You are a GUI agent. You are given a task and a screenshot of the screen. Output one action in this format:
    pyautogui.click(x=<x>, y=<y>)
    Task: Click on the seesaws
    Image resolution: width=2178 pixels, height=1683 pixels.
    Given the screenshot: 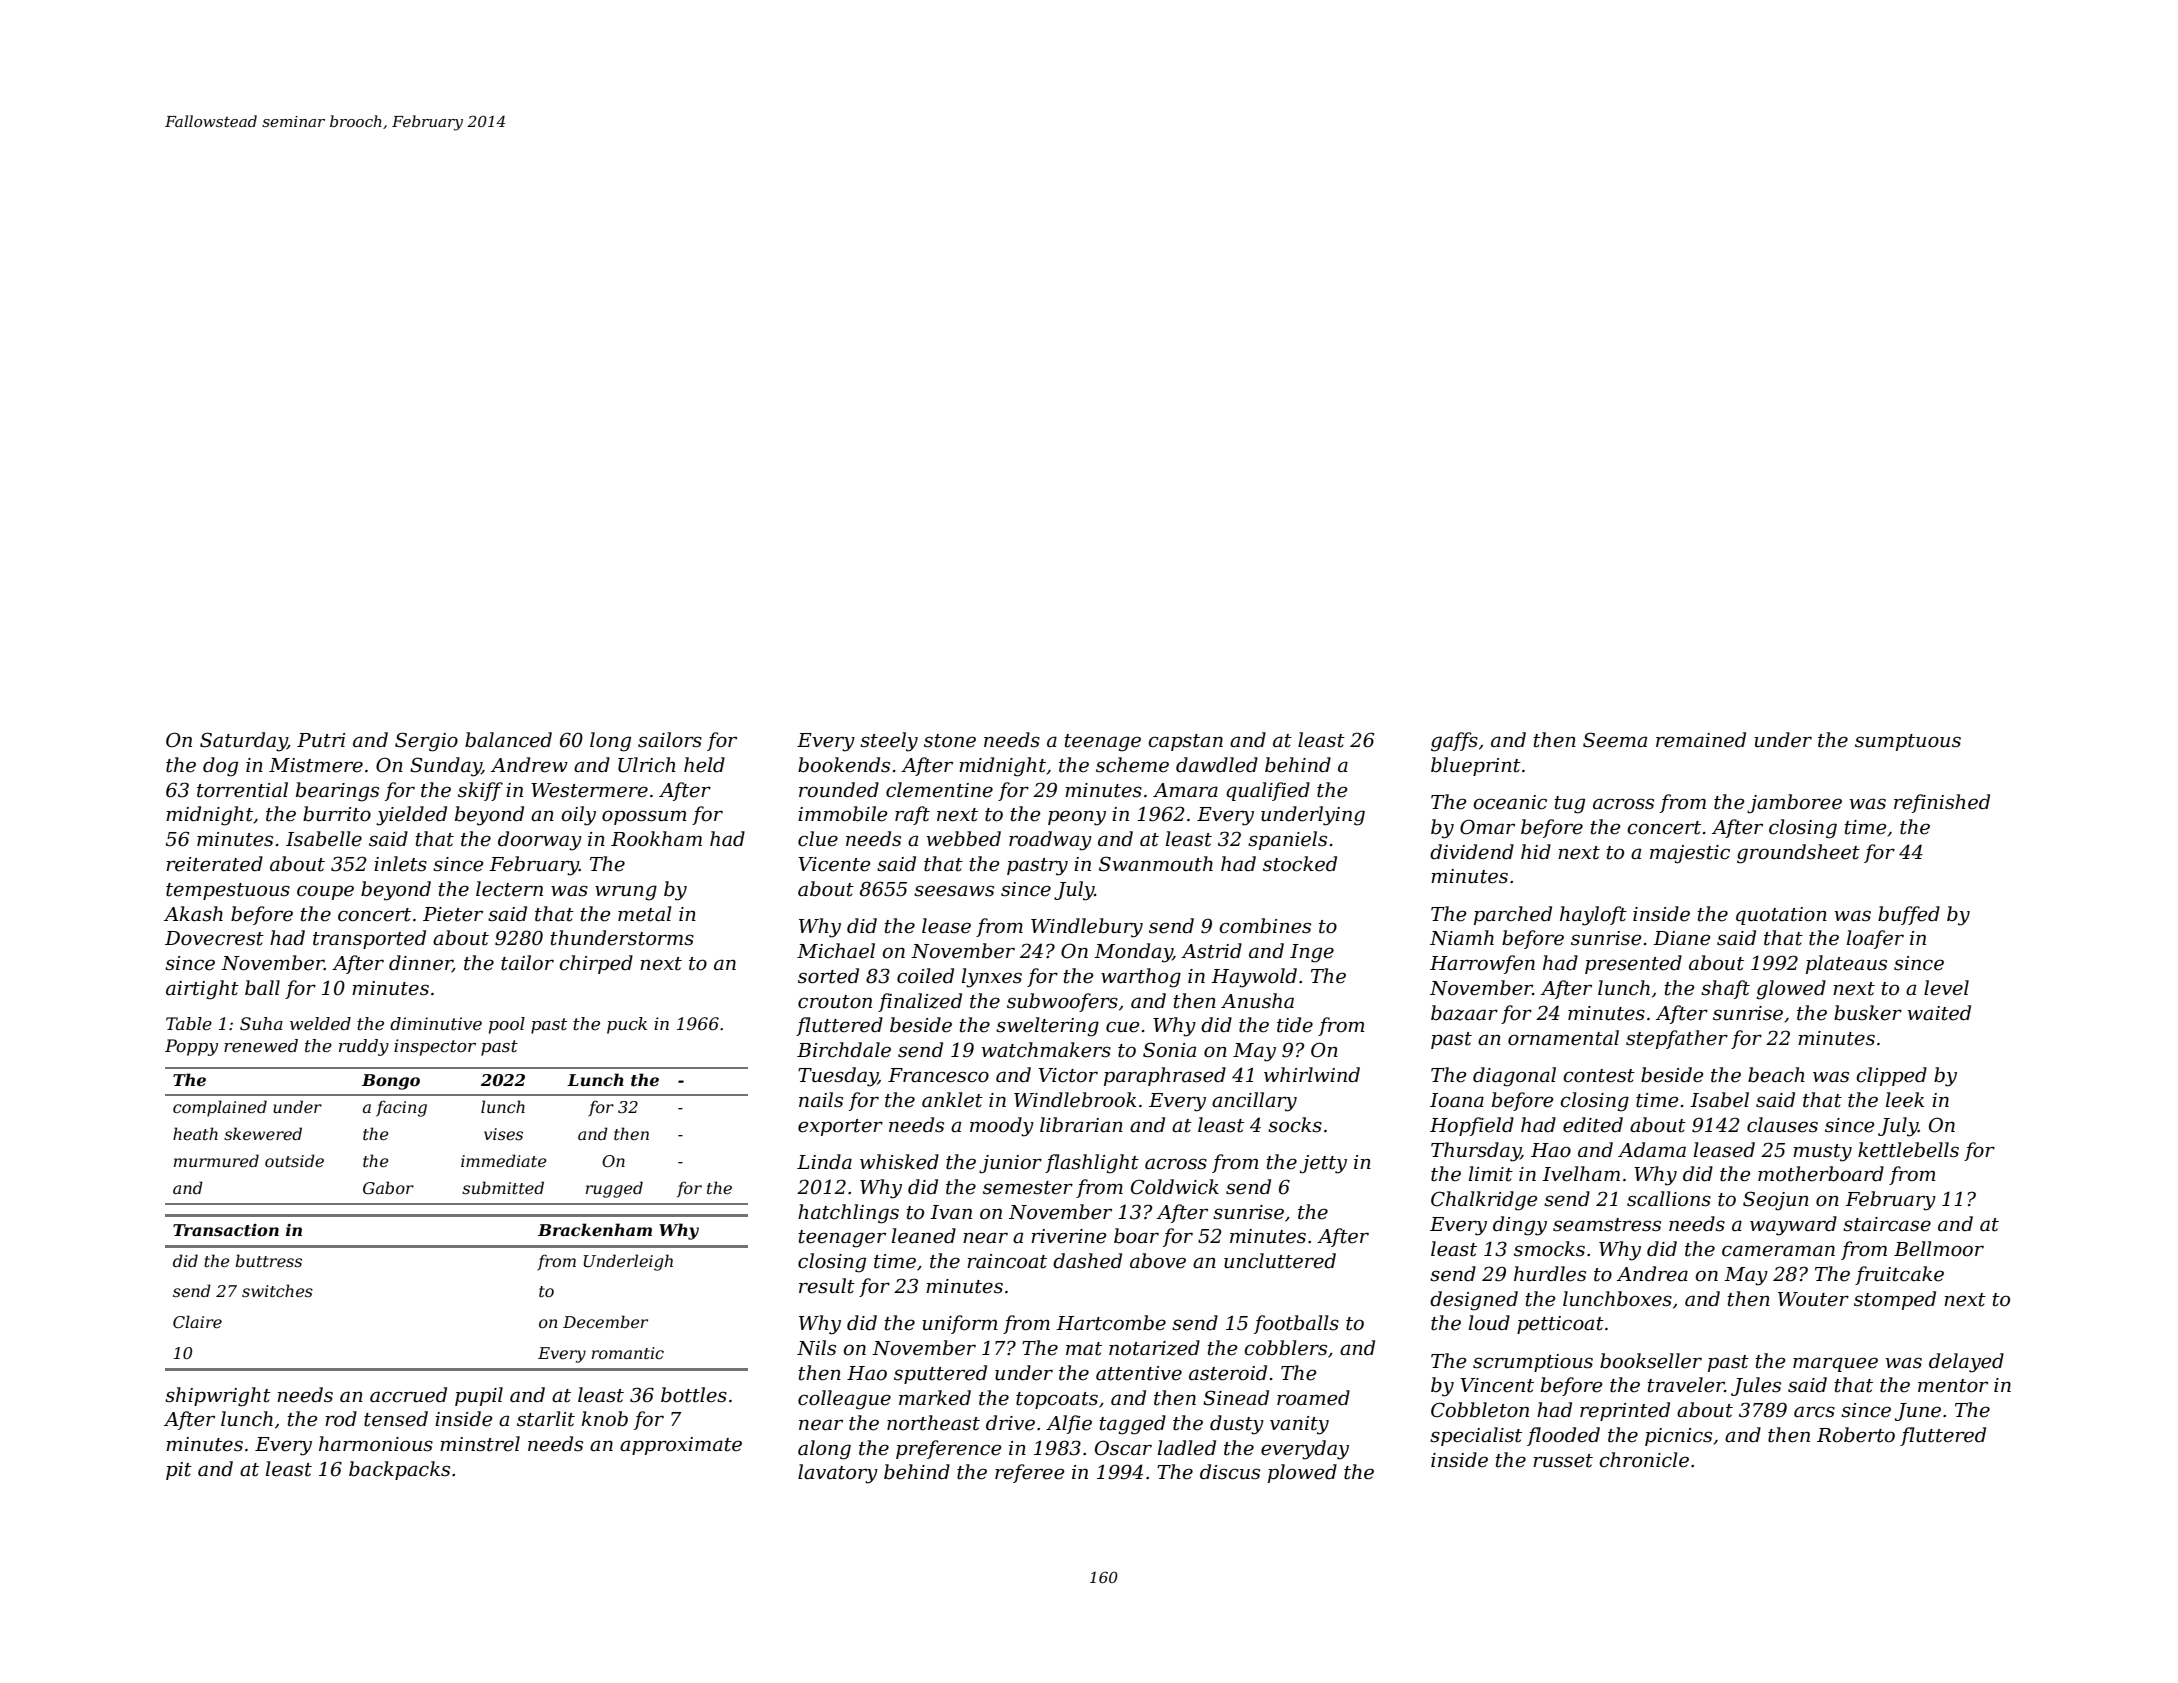 What is the action you would take?
    pyautogui.click(x=954, y=891)
